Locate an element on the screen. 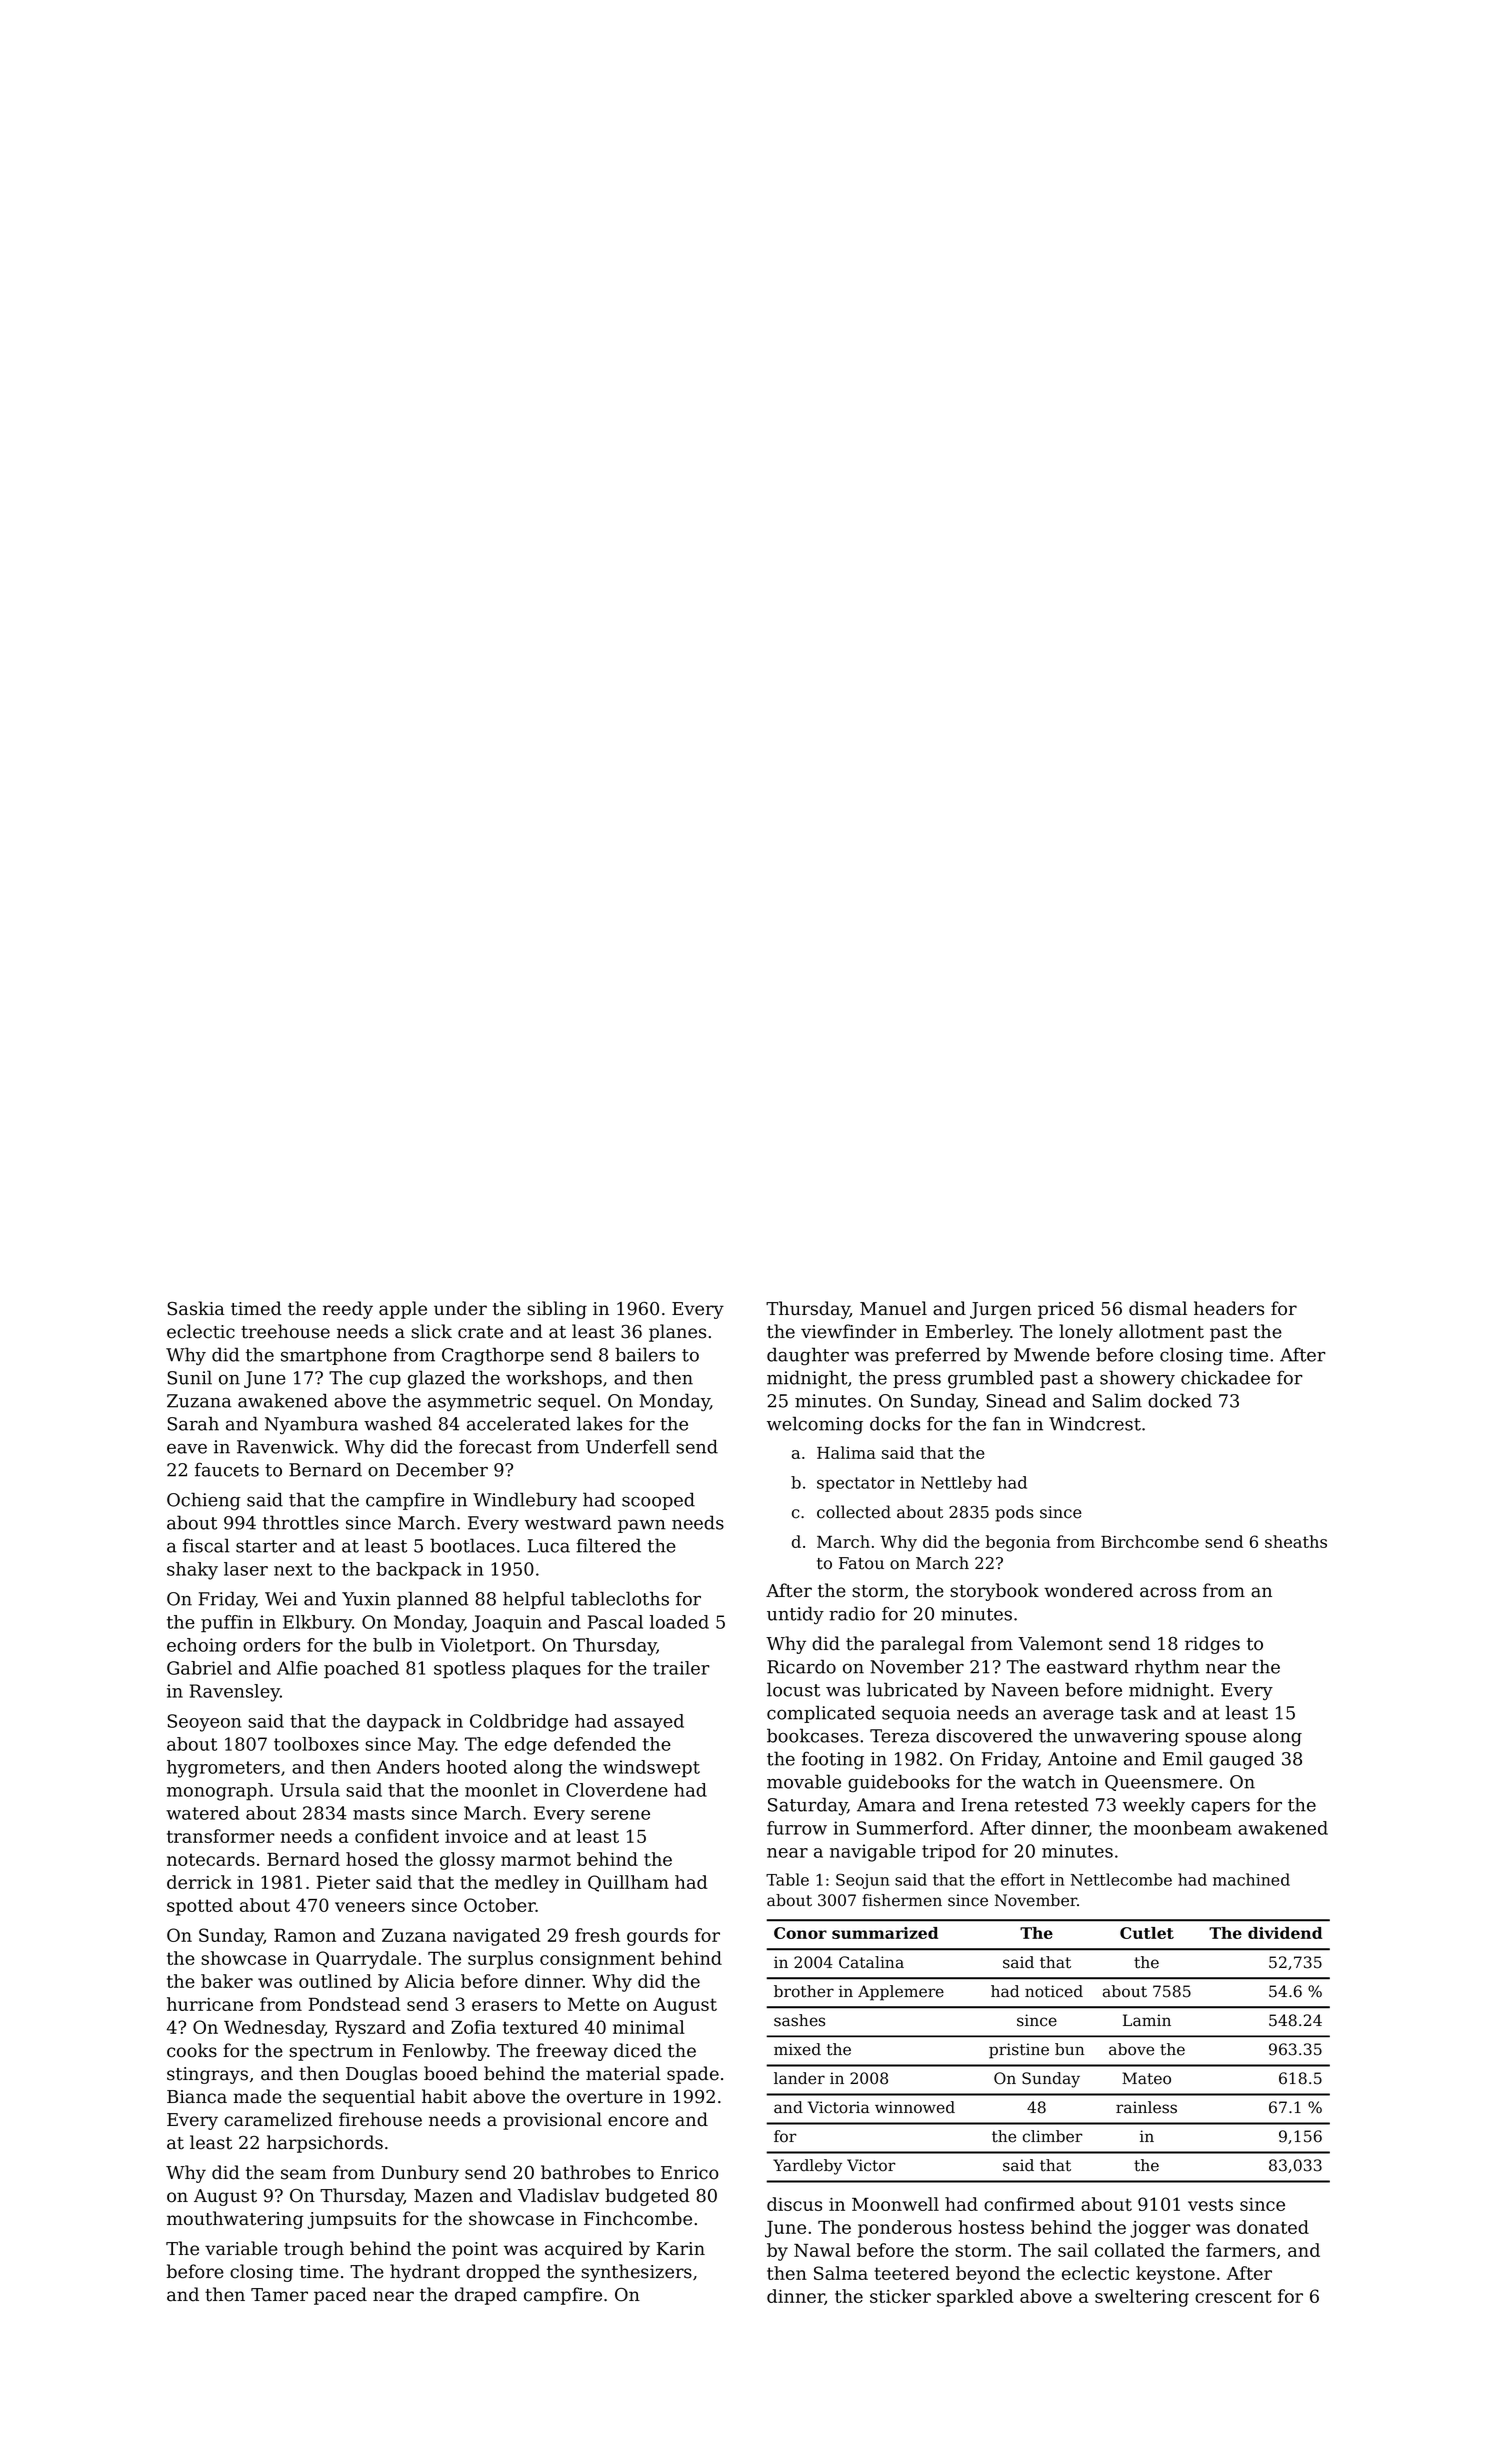 The image size is (1496, 2464). Halima is located at coordinates (846, 1452).
